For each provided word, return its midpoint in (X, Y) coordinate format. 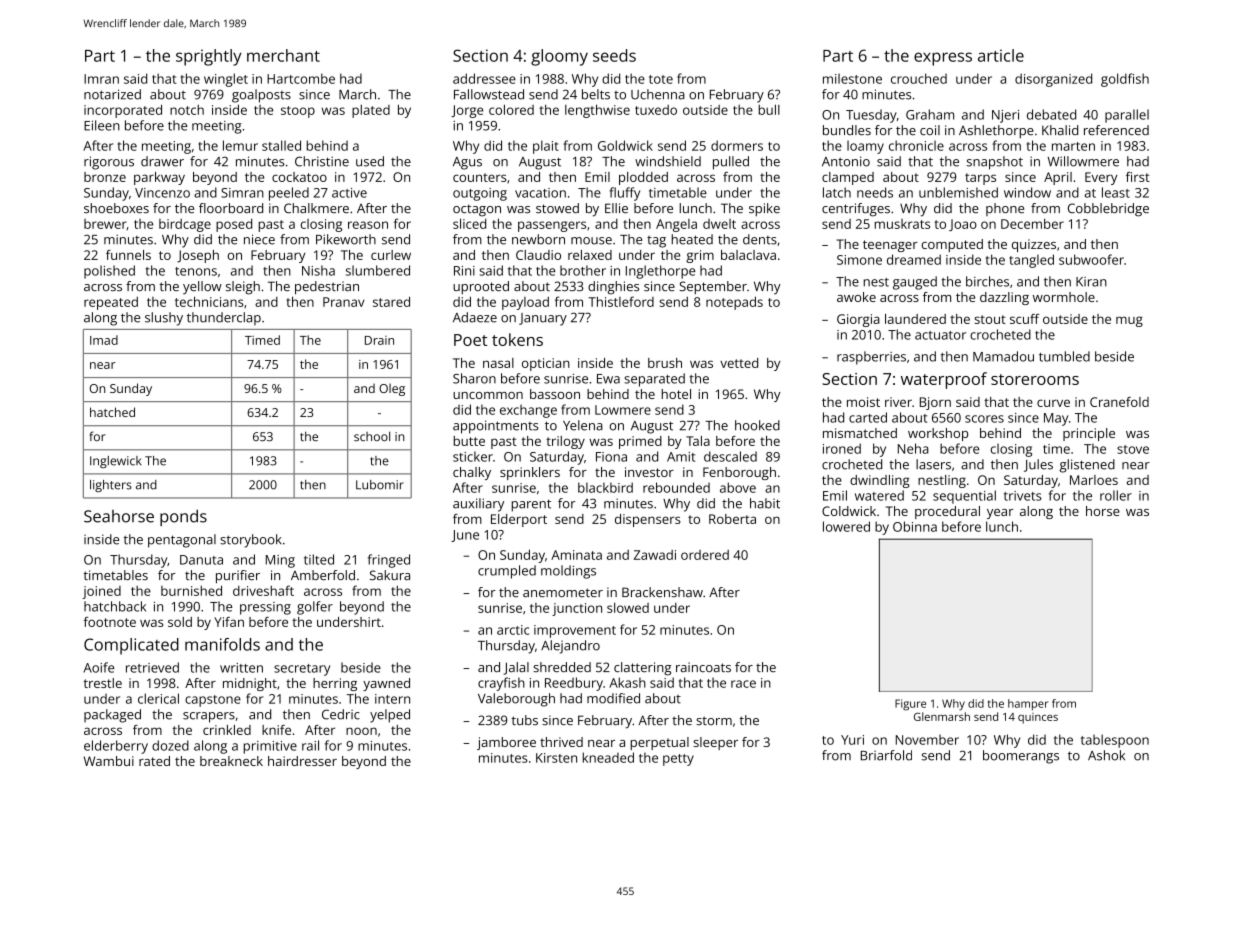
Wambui (109, 761)
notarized (112, 94)
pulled (731, 163)
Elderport (519, 520)
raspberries (871, 358)
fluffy (625, 194)
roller (1116, 495)
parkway (159, 178)
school (372, 436)
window (1027, 192)
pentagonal (182, 541)
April (1058, 178)
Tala (698, 441)
